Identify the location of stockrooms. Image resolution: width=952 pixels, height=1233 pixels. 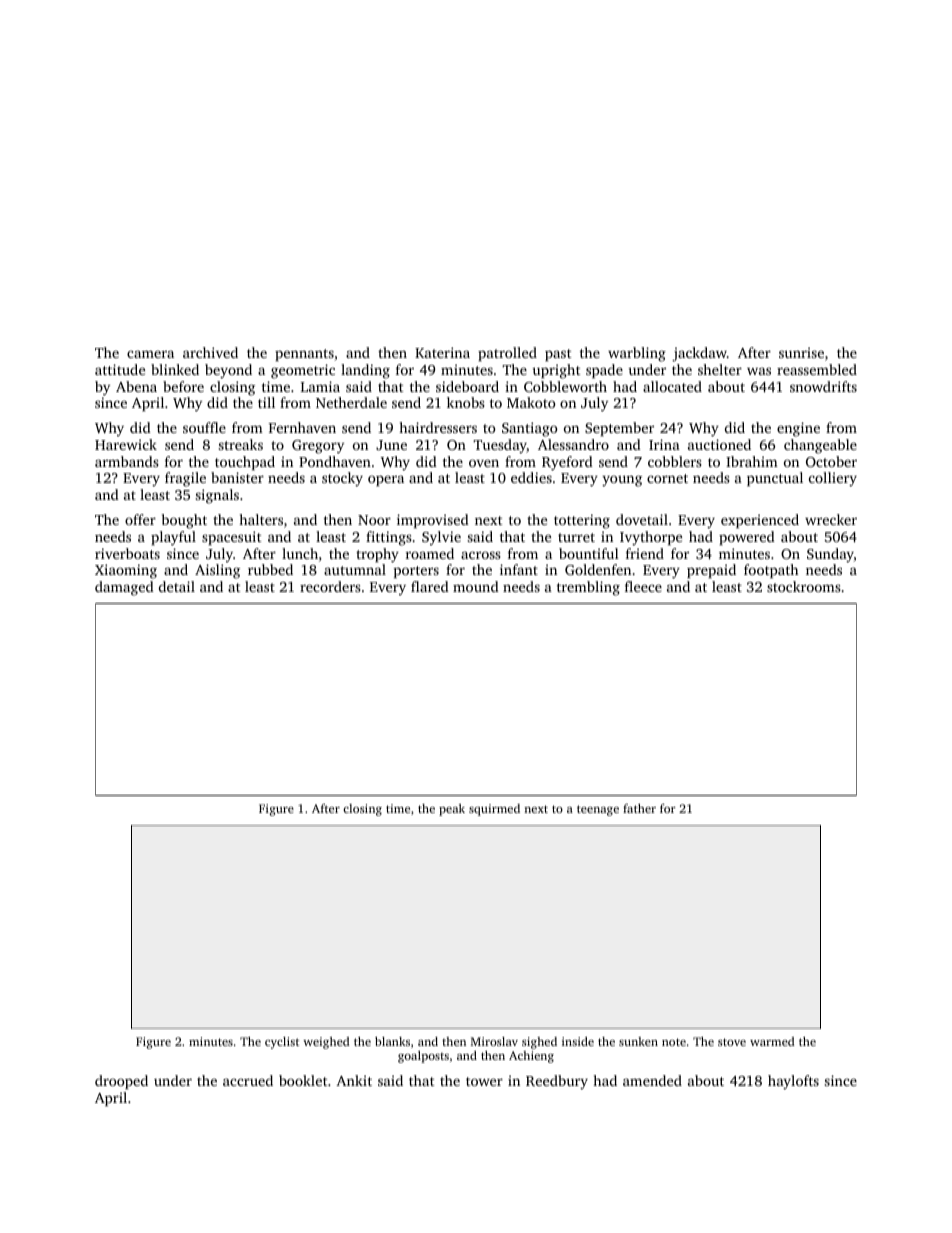
(804, 586).
